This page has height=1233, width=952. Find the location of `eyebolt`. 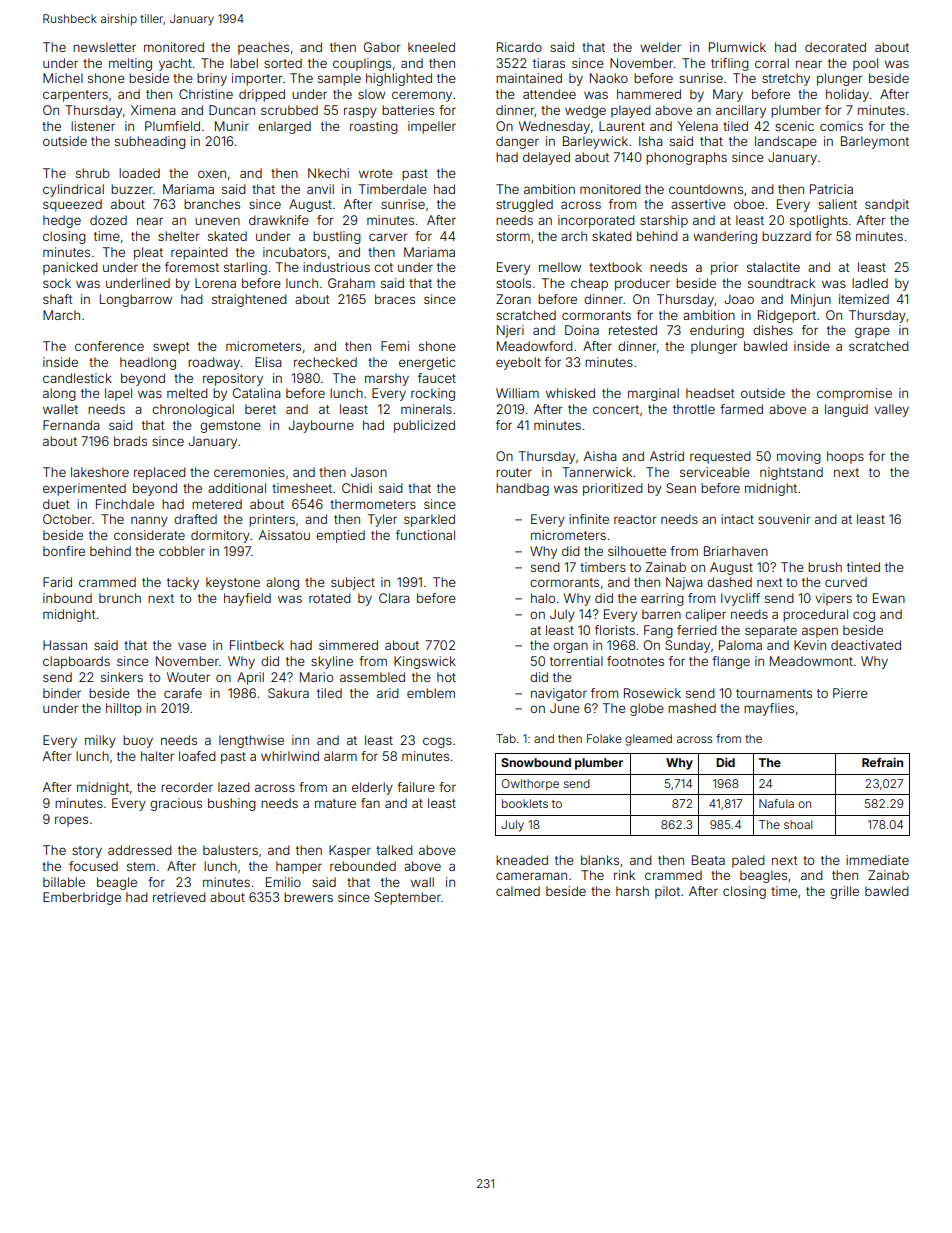

eyebolt is located at coordinates (518, 363).
